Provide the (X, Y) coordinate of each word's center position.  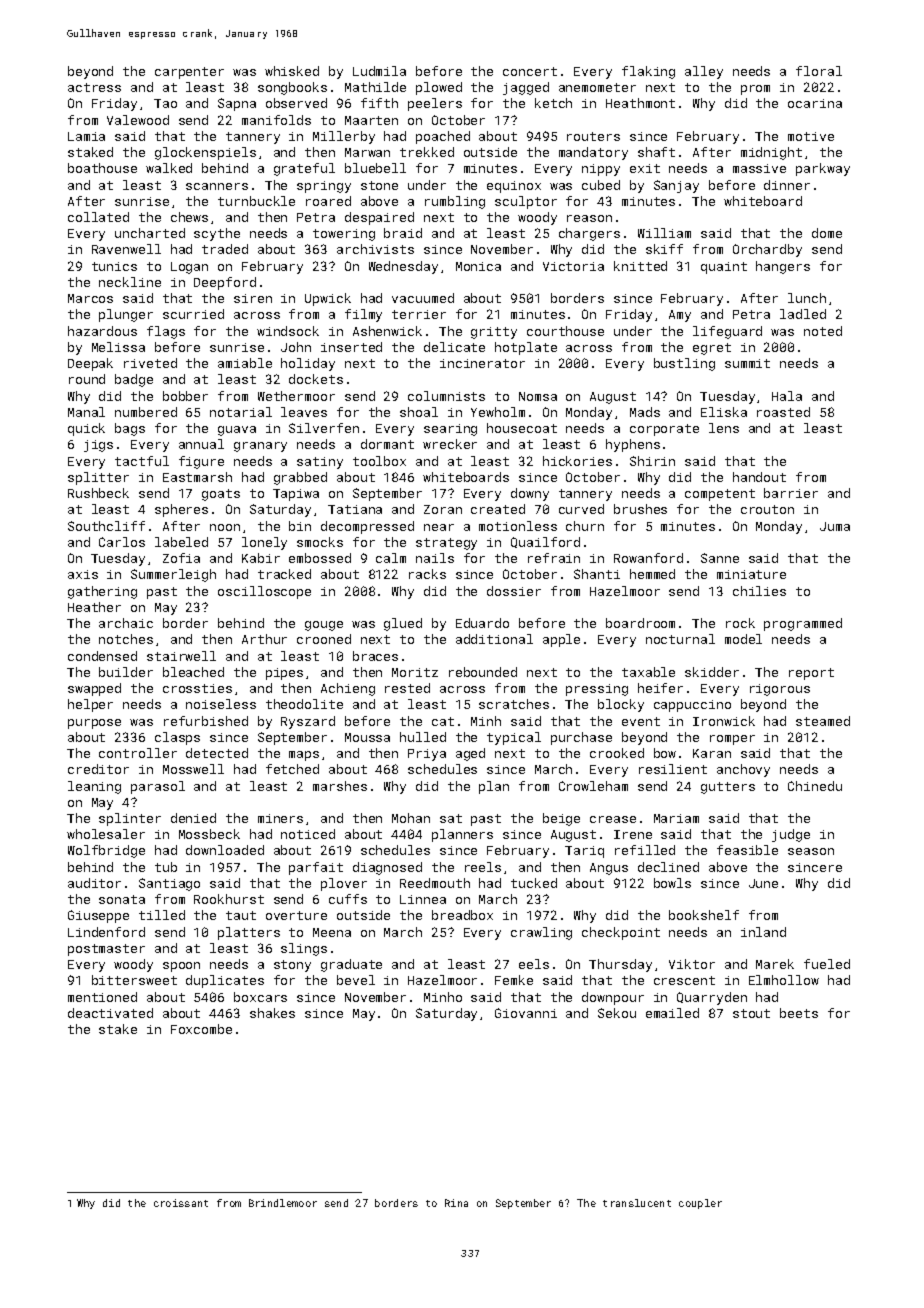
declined (668, 867)
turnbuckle (256, 201)
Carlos (122, 542)
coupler (700, 1204)
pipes (284, 674)
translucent (637, 1203)
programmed (803, 624)
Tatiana (355, 509)
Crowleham (593, 786)
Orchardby (767, 250)
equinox (514, 187)
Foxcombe (201, 1029)
